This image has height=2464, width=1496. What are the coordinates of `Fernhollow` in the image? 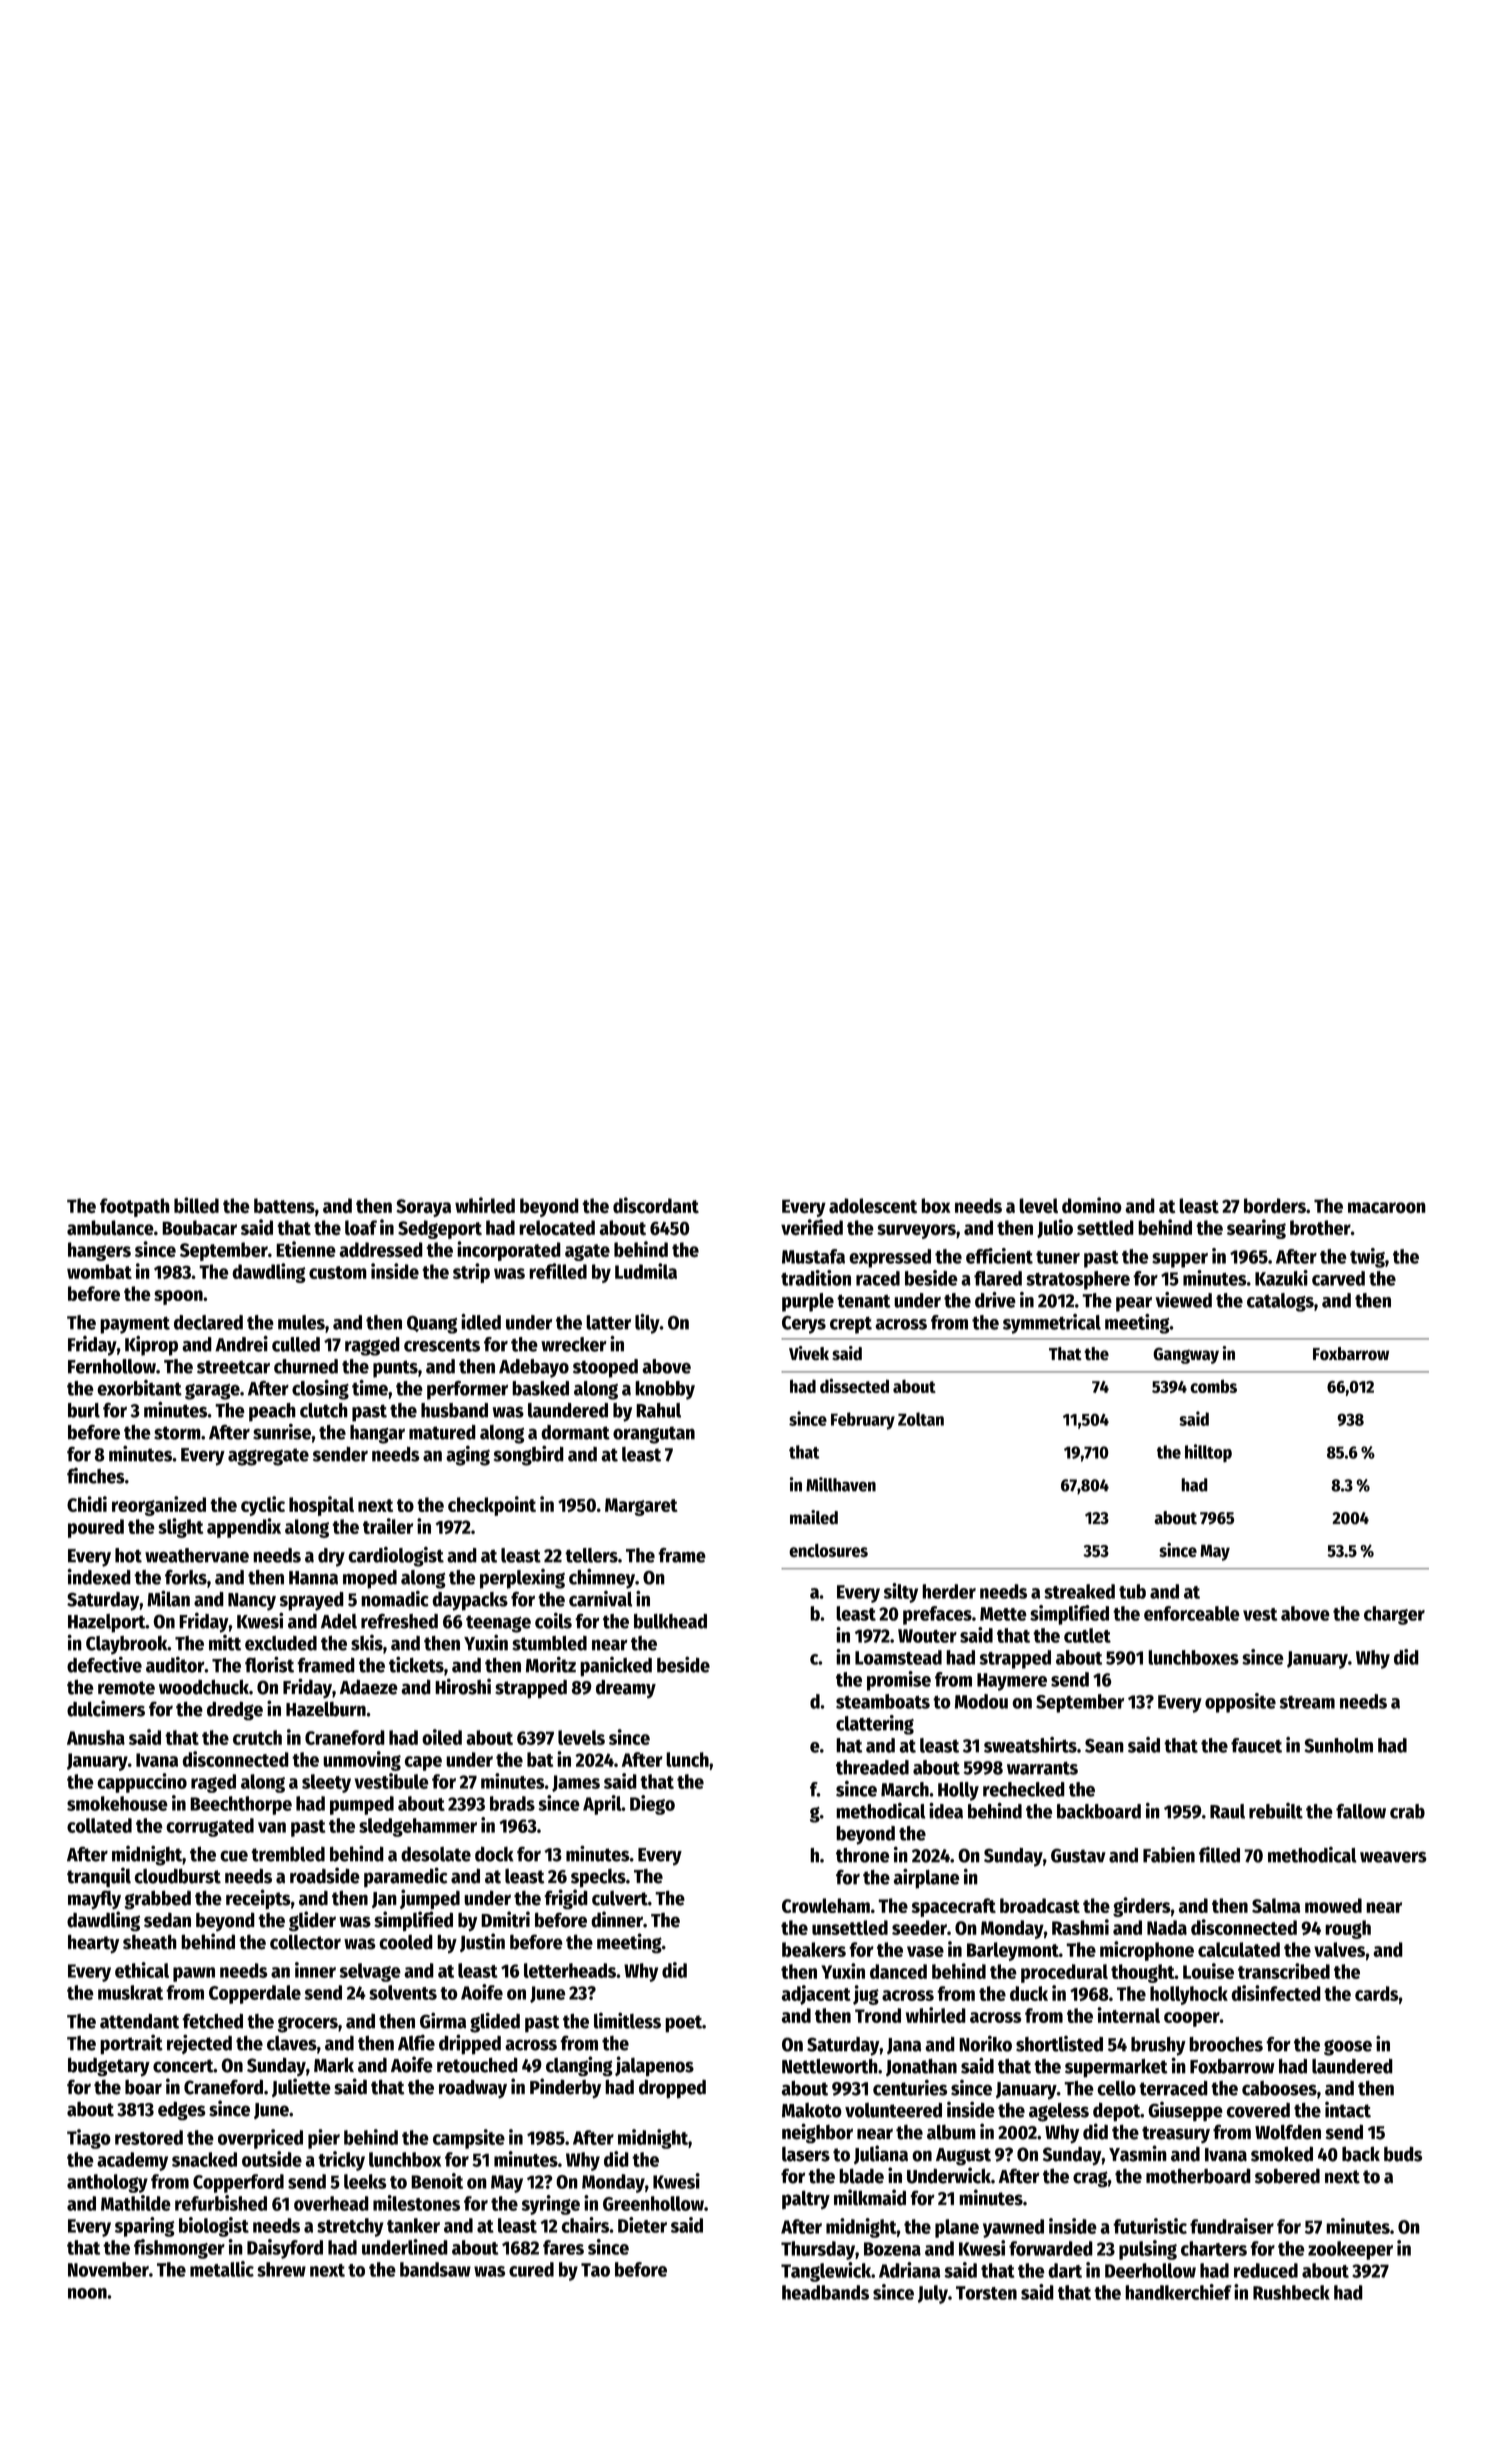 It's located at (112, 1366).
